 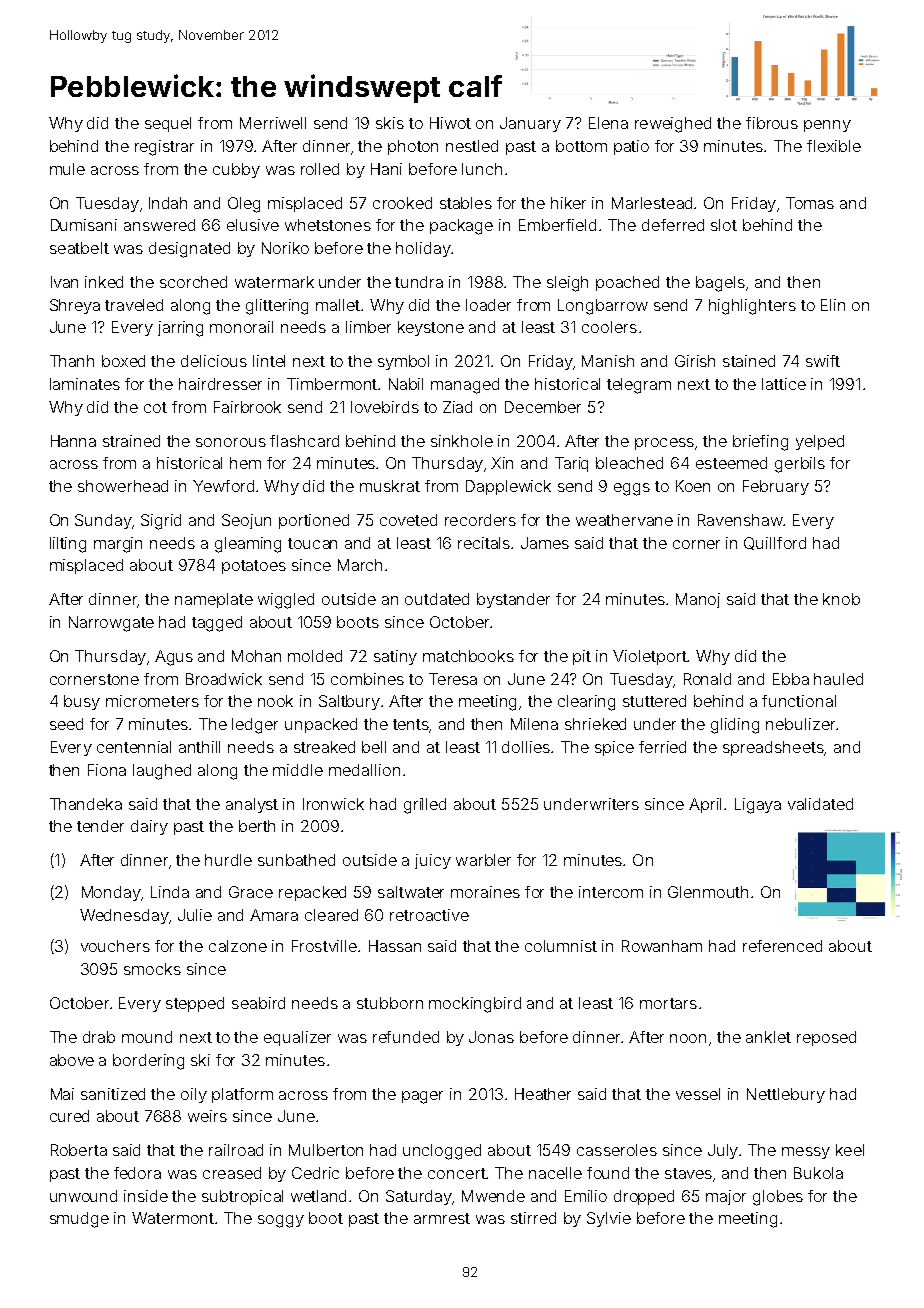 I want to click on Sigrid, so click(x=161, y=522).
